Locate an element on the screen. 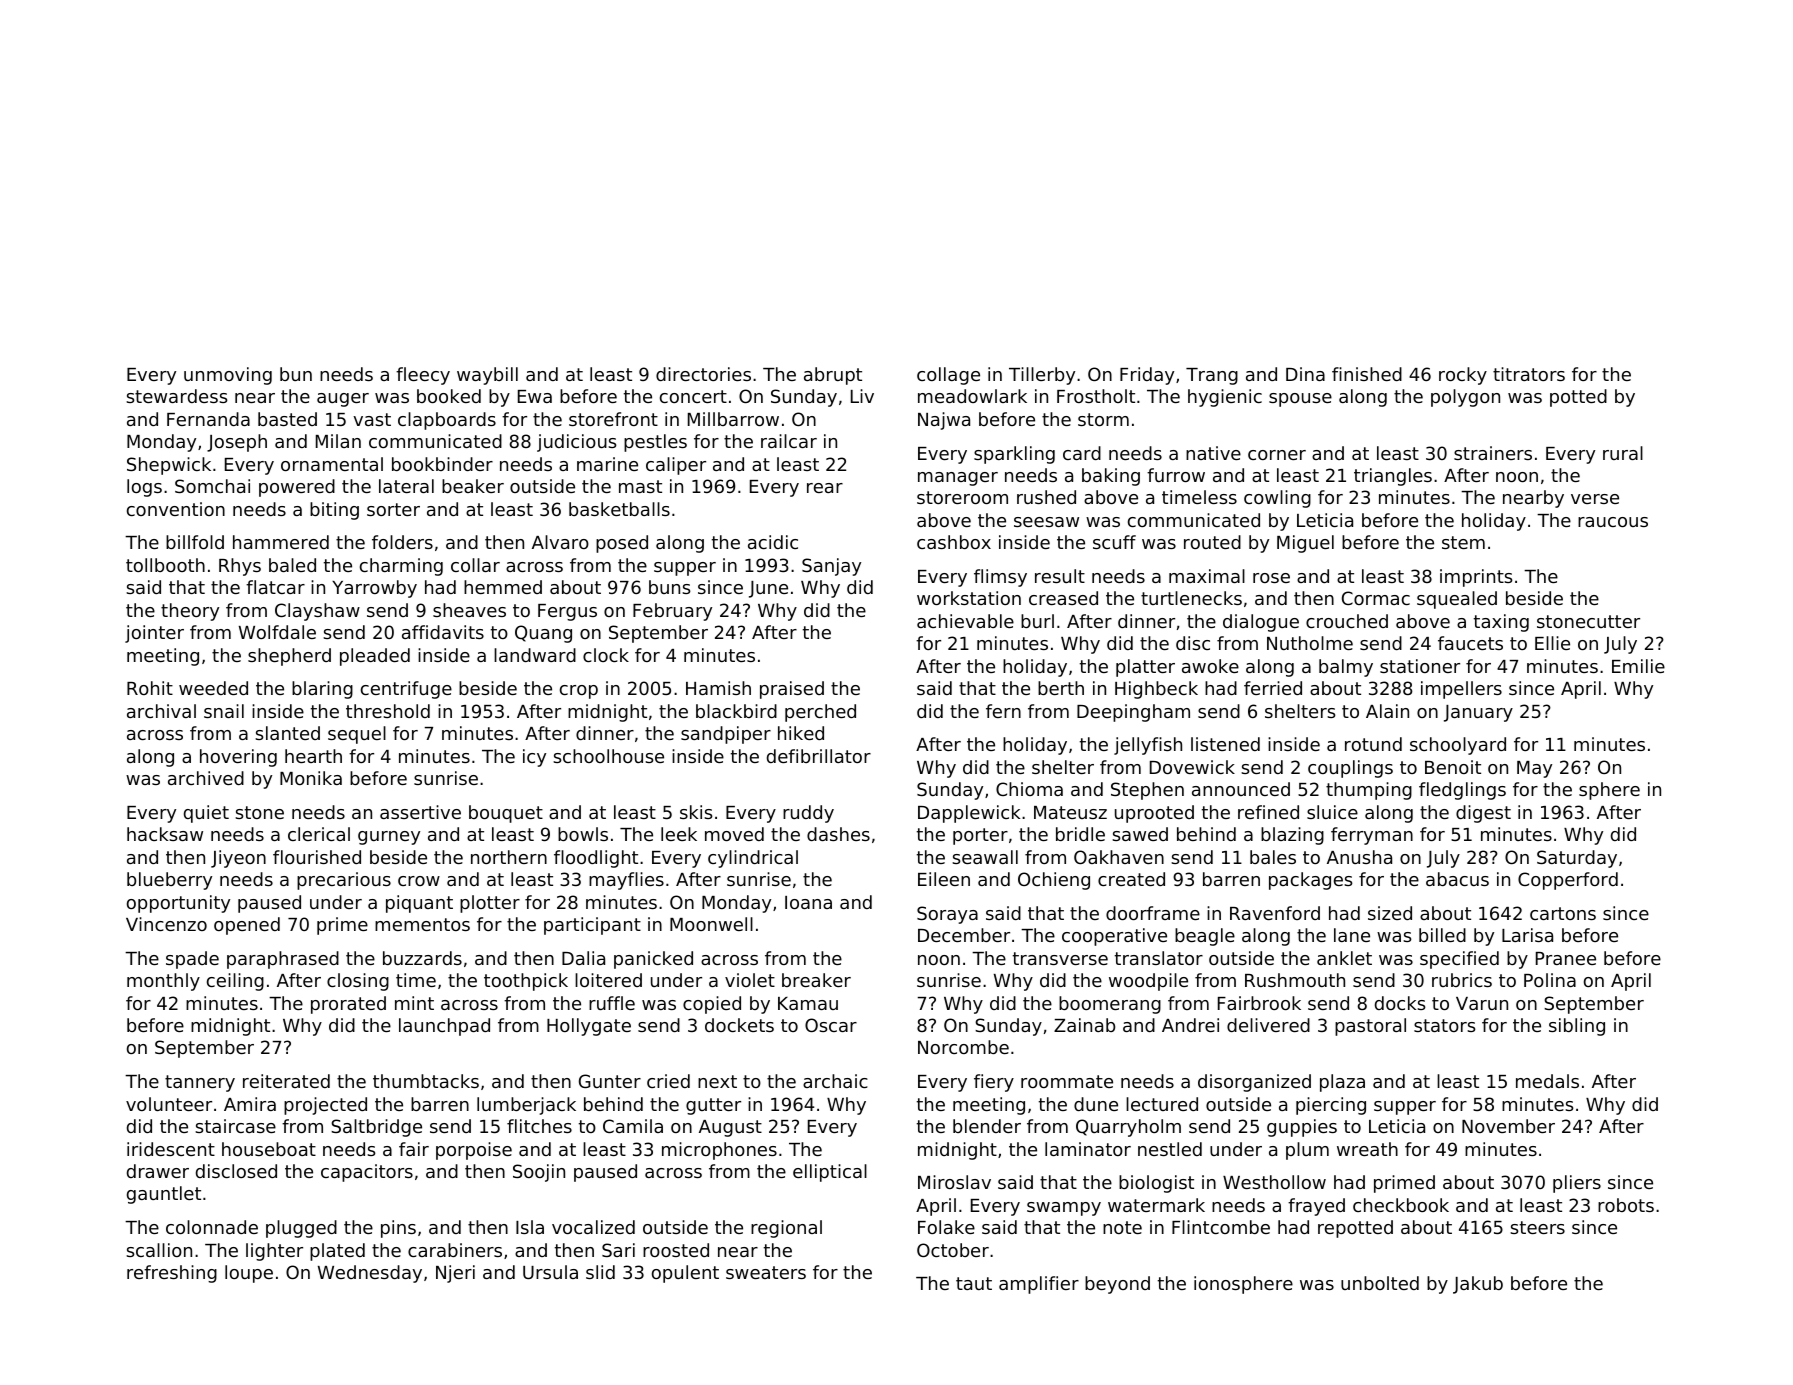 This screenshot has height=1385, width=1793. tollbooth is located at coordinates (165, 565).
